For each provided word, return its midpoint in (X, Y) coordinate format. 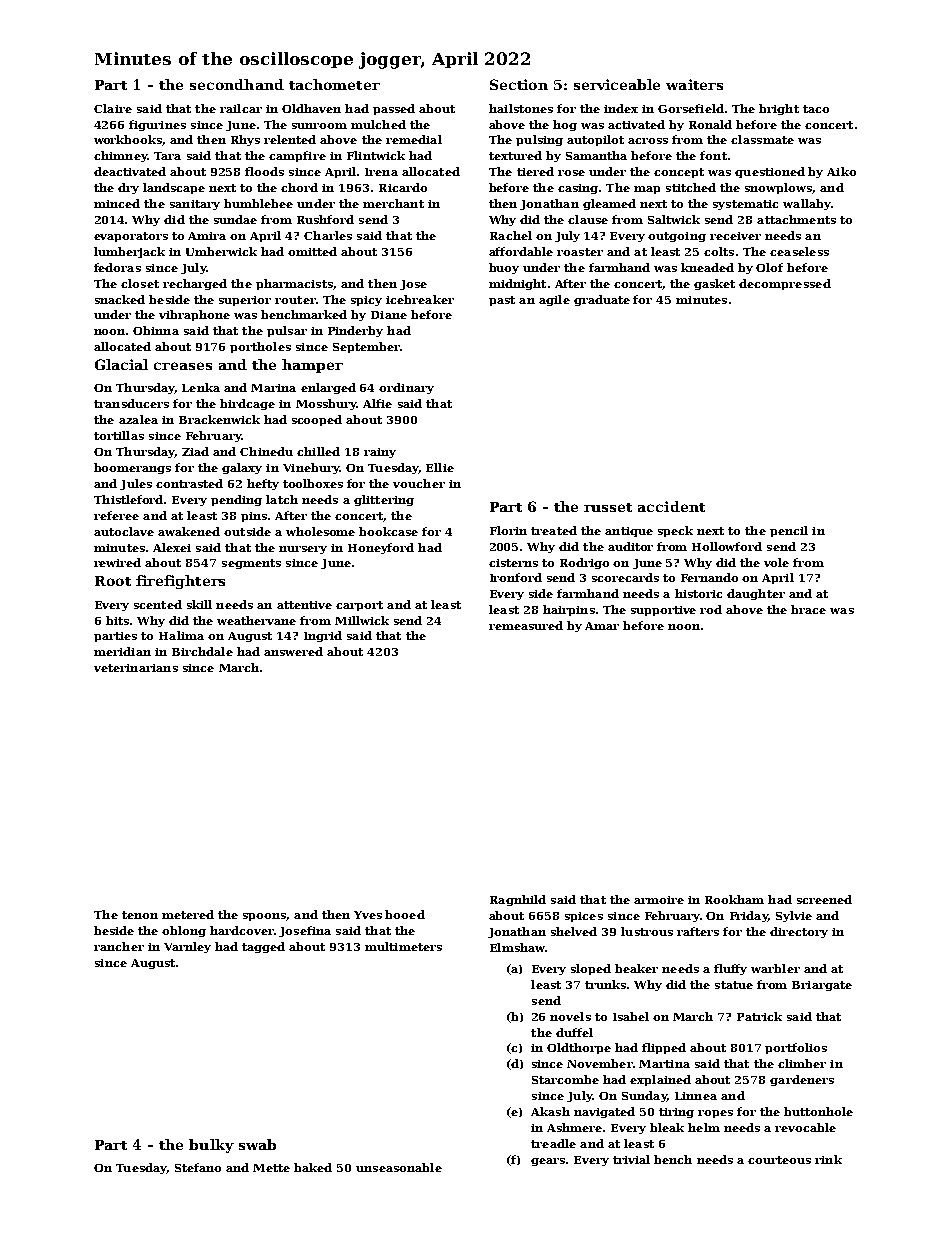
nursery (303, 550)
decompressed (785, 284)
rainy (380, 453)
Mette (271, 1168)
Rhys (245, 140)
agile (554, 300)
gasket (714, 284)
